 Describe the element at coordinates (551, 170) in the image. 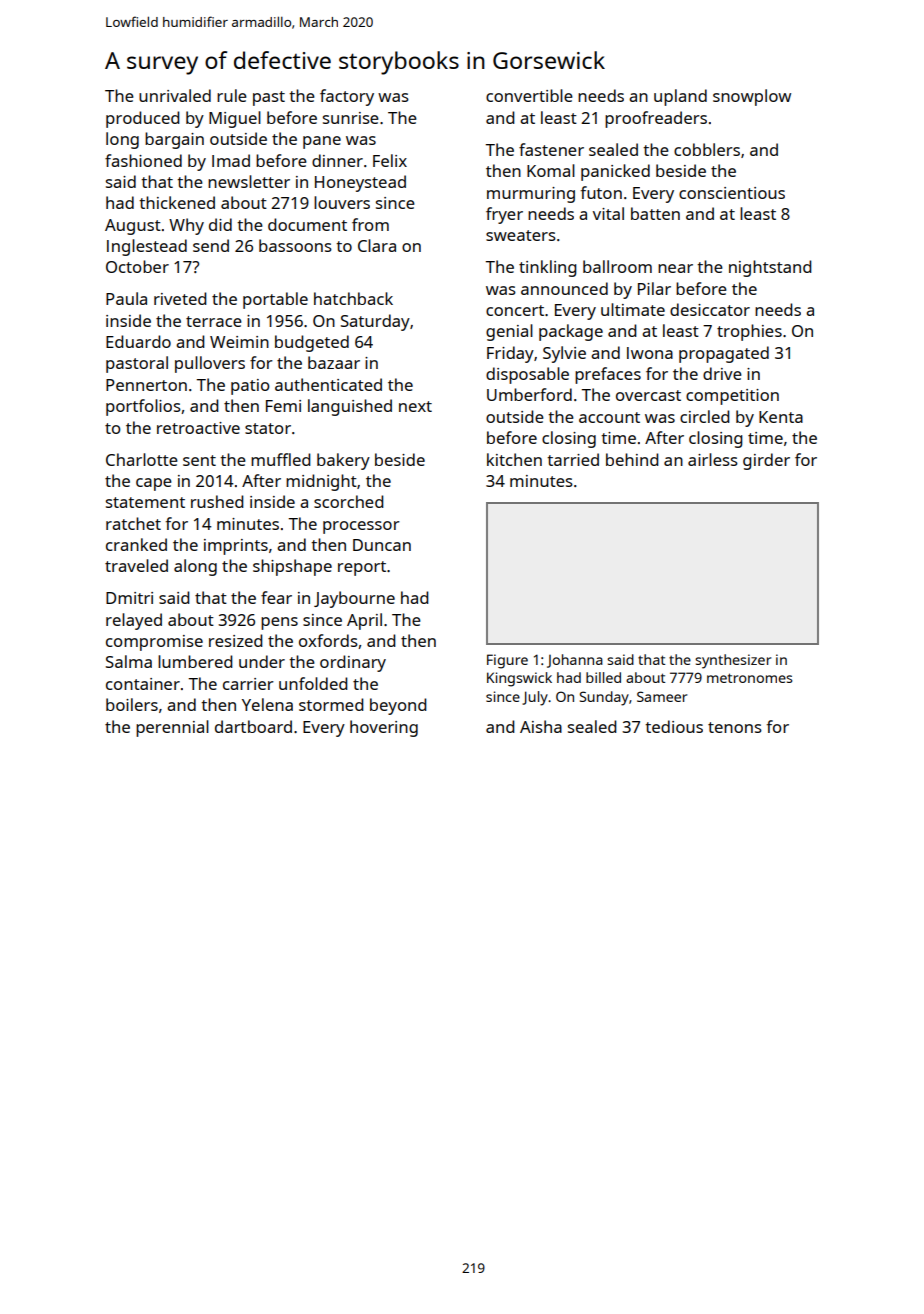

I see `Komal` at that location.
